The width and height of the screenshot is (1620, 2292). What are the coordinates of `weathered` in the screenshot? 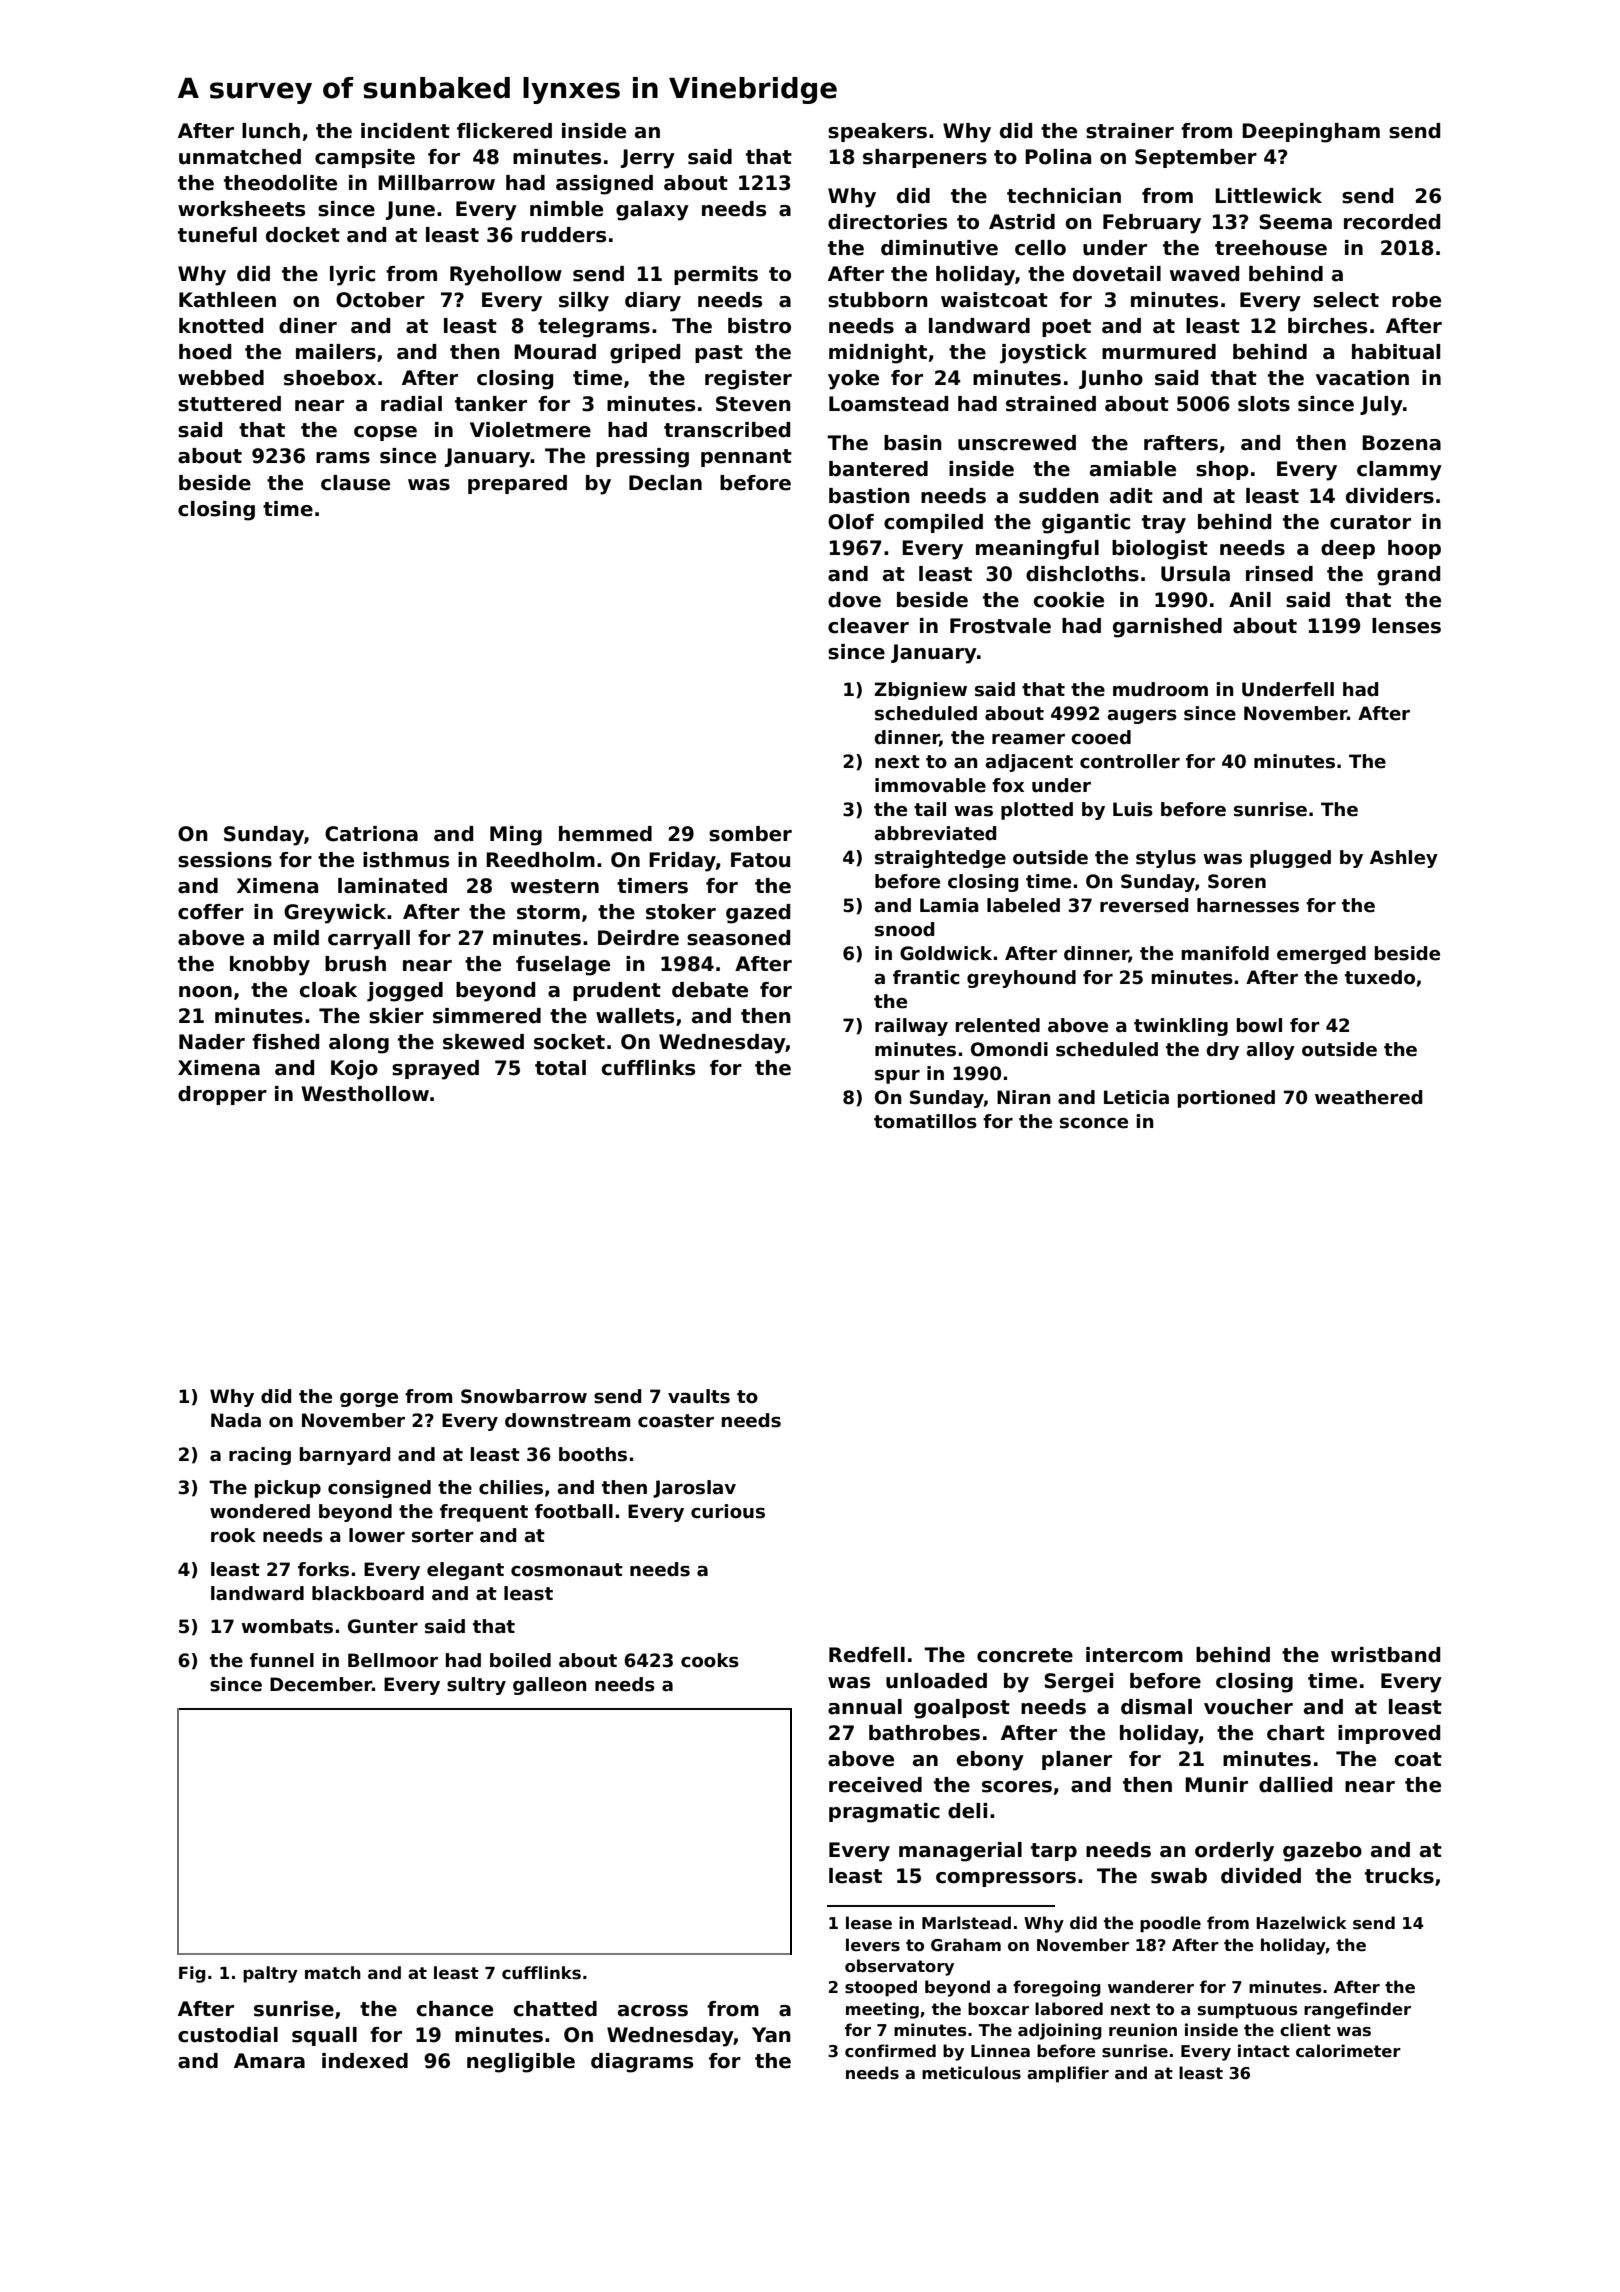 It's located at (1368, 1097).
